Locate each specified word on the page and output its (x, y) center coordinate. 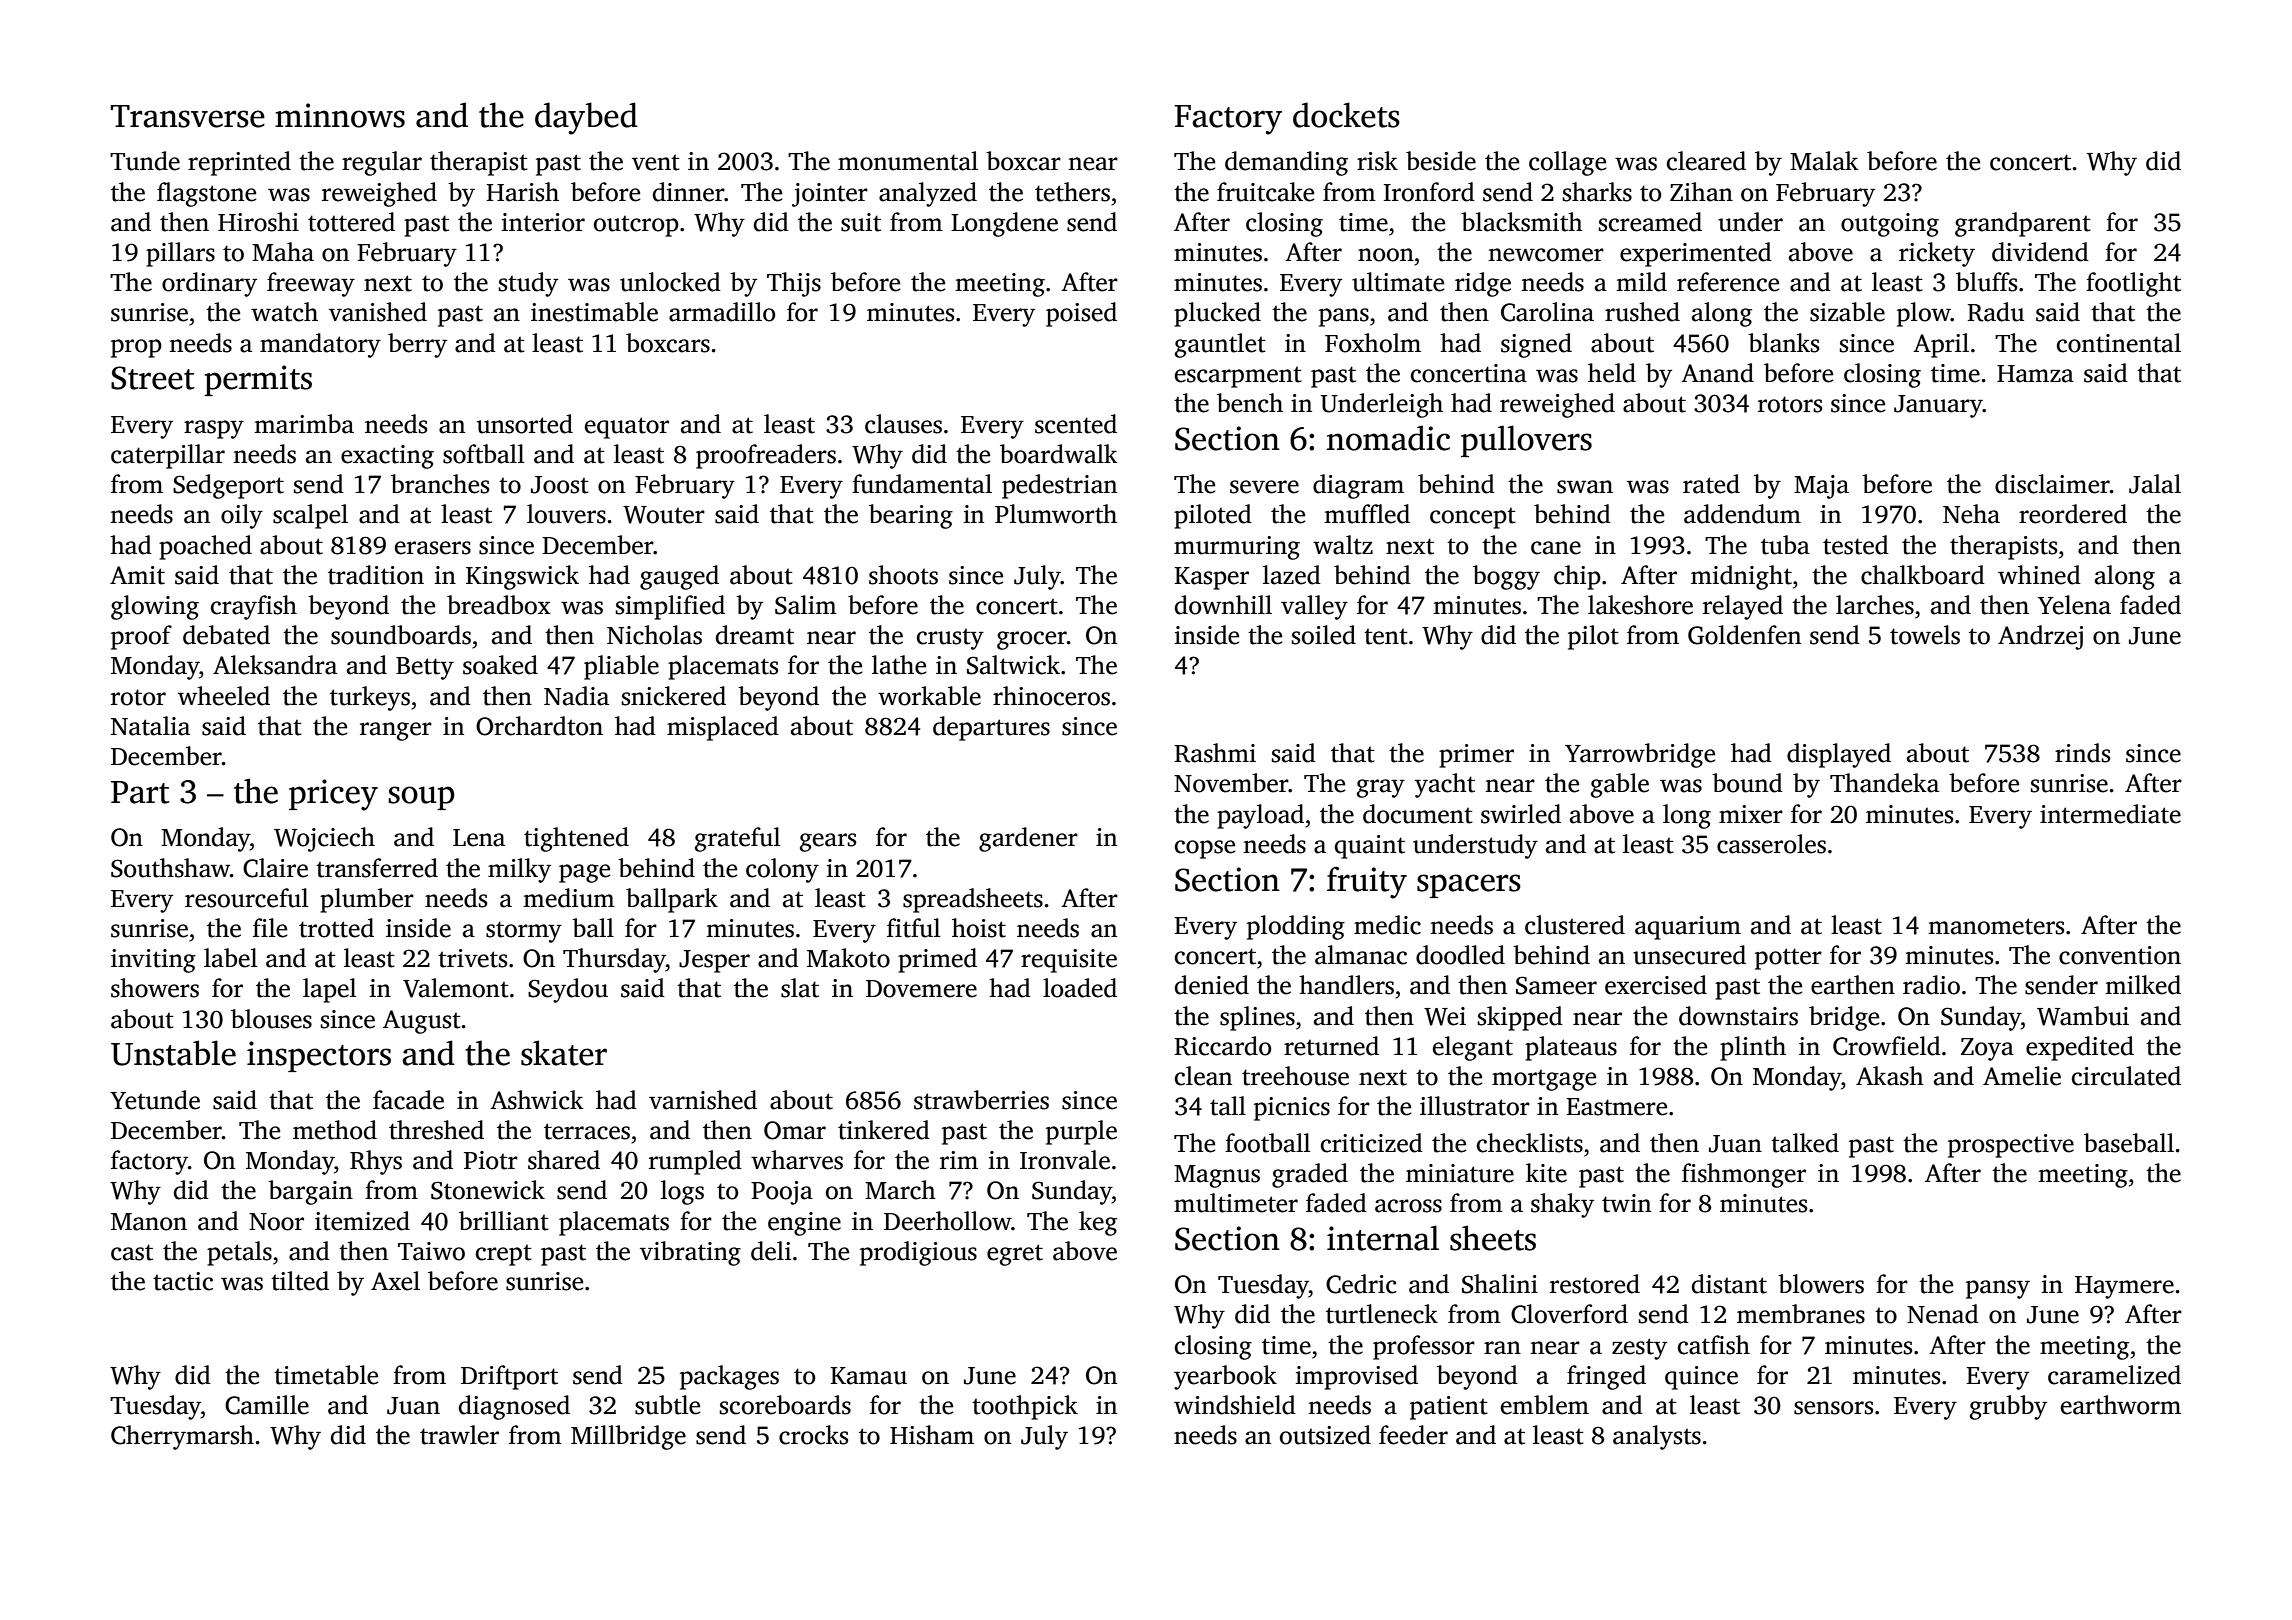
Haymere (2124, 1287)
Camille (267, 1405)
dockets (1346, 115)
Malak (1824, 161)
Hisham (932, 1435)
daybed (586, 118)
